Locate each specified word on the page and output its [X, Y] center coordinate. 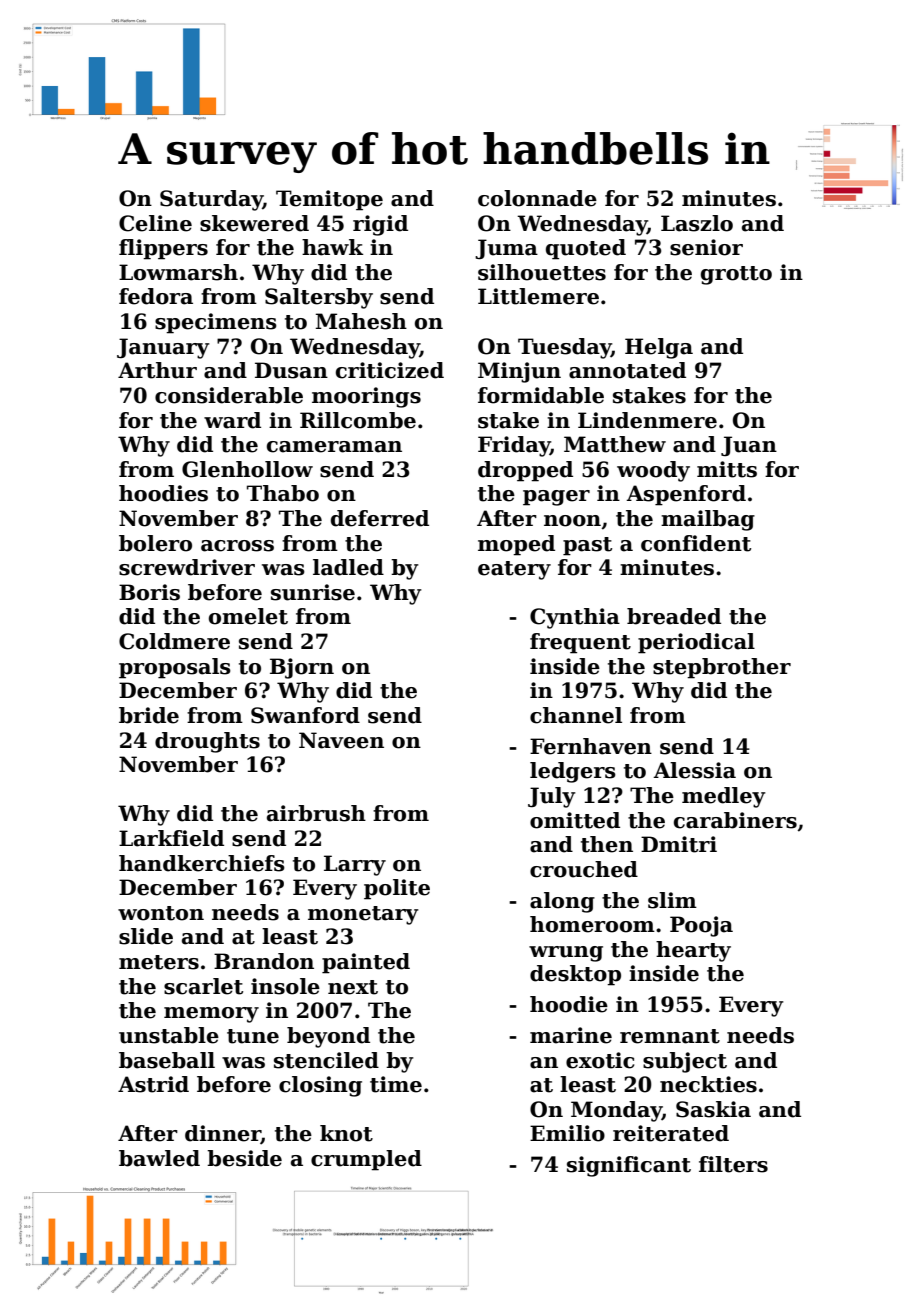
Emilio [567, 1133]
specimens [216, 323]
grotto [736, 275]
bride [149, 715]
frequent [580, 643]
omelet [248, 616]
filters [733, 1164]
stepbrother [722, 668]
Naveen [341, 740]
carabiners [735, 820]
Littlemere [538, 296]
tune [253, 1036]
